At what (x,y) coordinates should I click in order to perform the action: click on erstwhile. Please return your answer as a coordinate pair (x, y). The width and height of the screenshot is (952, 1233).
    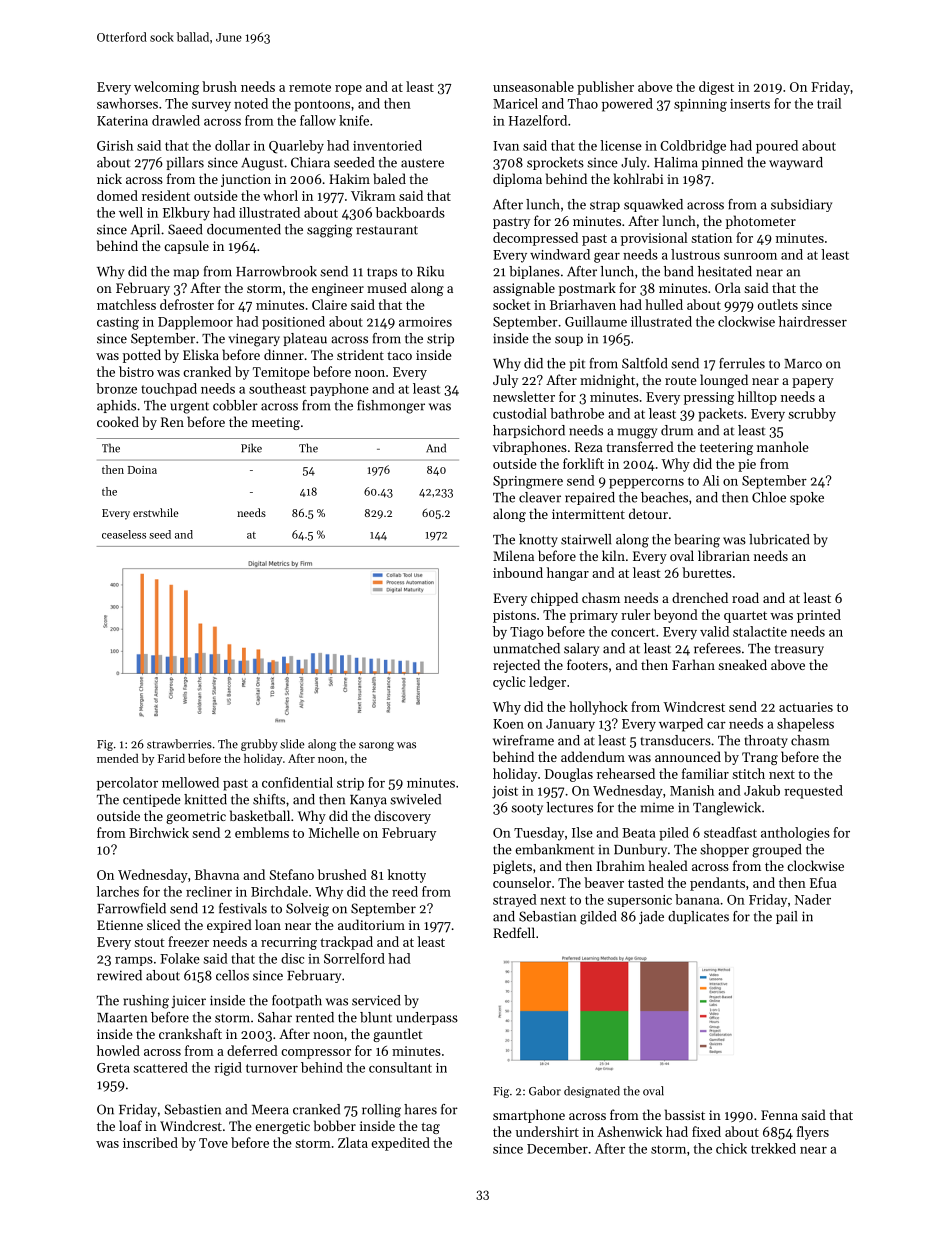
    Looking at the image, I should click on (156, 512).
